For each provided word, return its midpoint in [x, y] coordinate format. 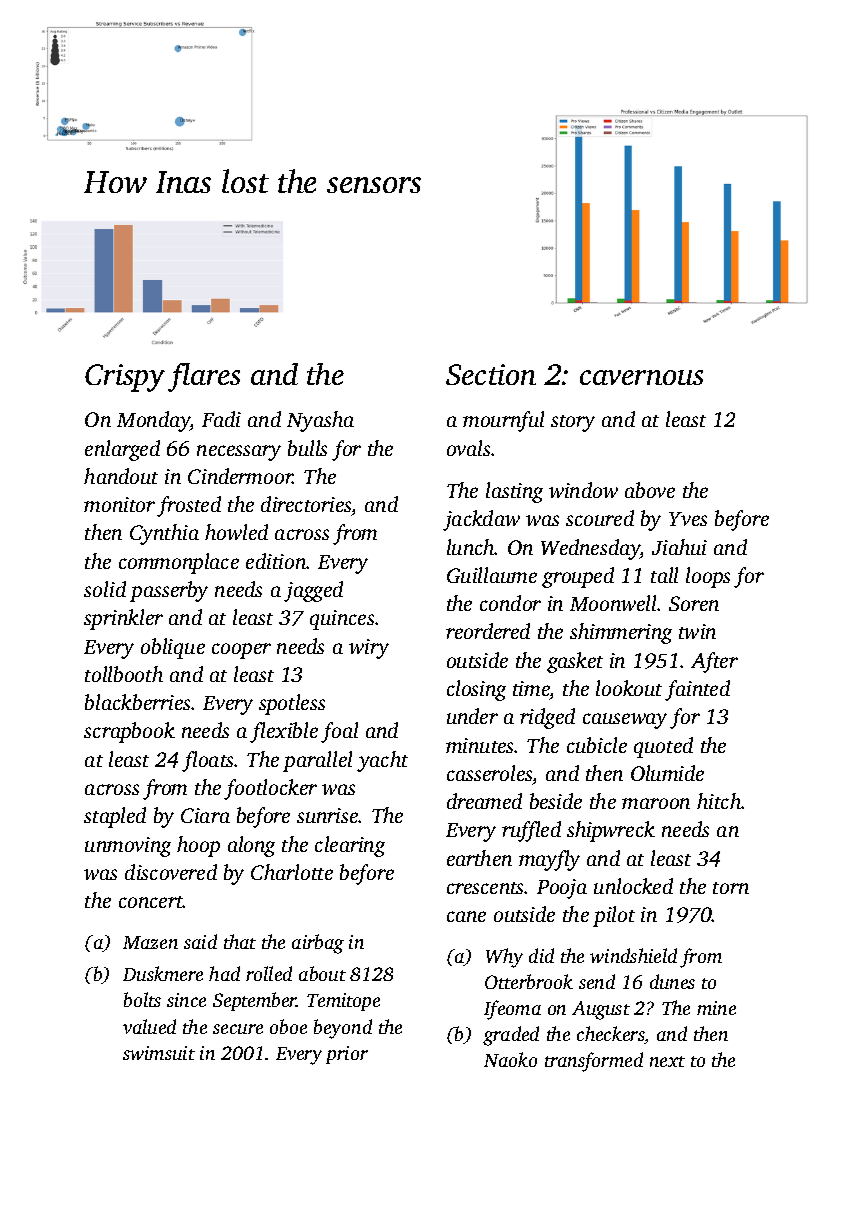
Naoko [510, 1059]
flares [204, 377]
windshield [633, 955]
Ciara [205, 815]
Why [504, 958]
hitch [719, 801]
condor [510, 603]
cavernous [641, 377]
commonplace [179, 563]
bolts [142, 999]
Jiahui [679, 547]
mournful [503, 421]
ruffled [531, 831]
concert [151, 902]
